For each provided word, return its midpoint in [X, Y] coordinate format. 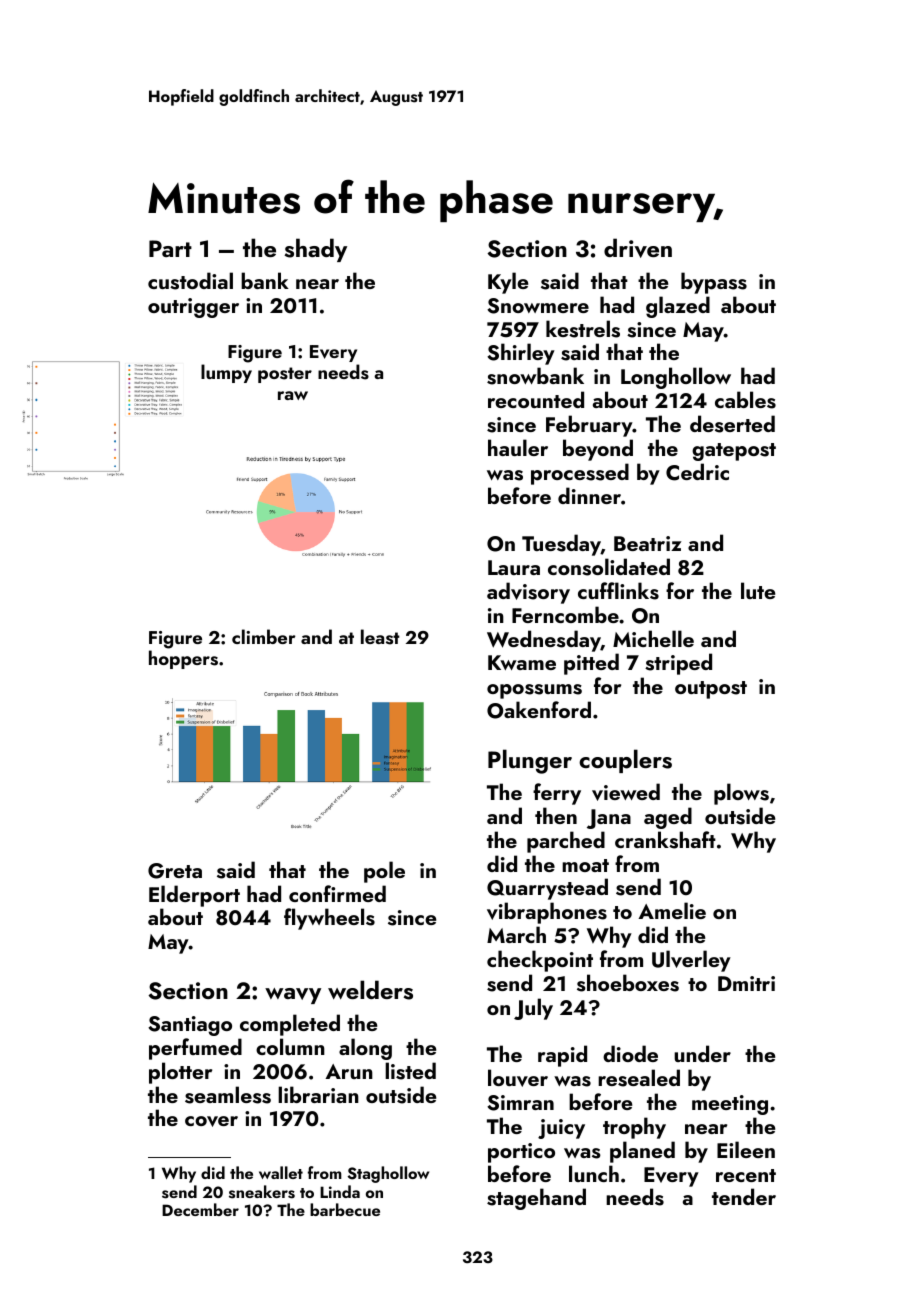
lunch [594, 1173]
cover [211, 1121]
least [380, 637]
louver [518, 1078]
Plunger [530, 761]
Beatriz [647, 543]
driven [638, 248]
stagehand [536, 1199]
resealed [639, 1078]
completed [290, 1025]
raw [293, 395]
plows [741, 794]
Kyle [508, 283]
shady [316, 250]
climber [264, 636]
